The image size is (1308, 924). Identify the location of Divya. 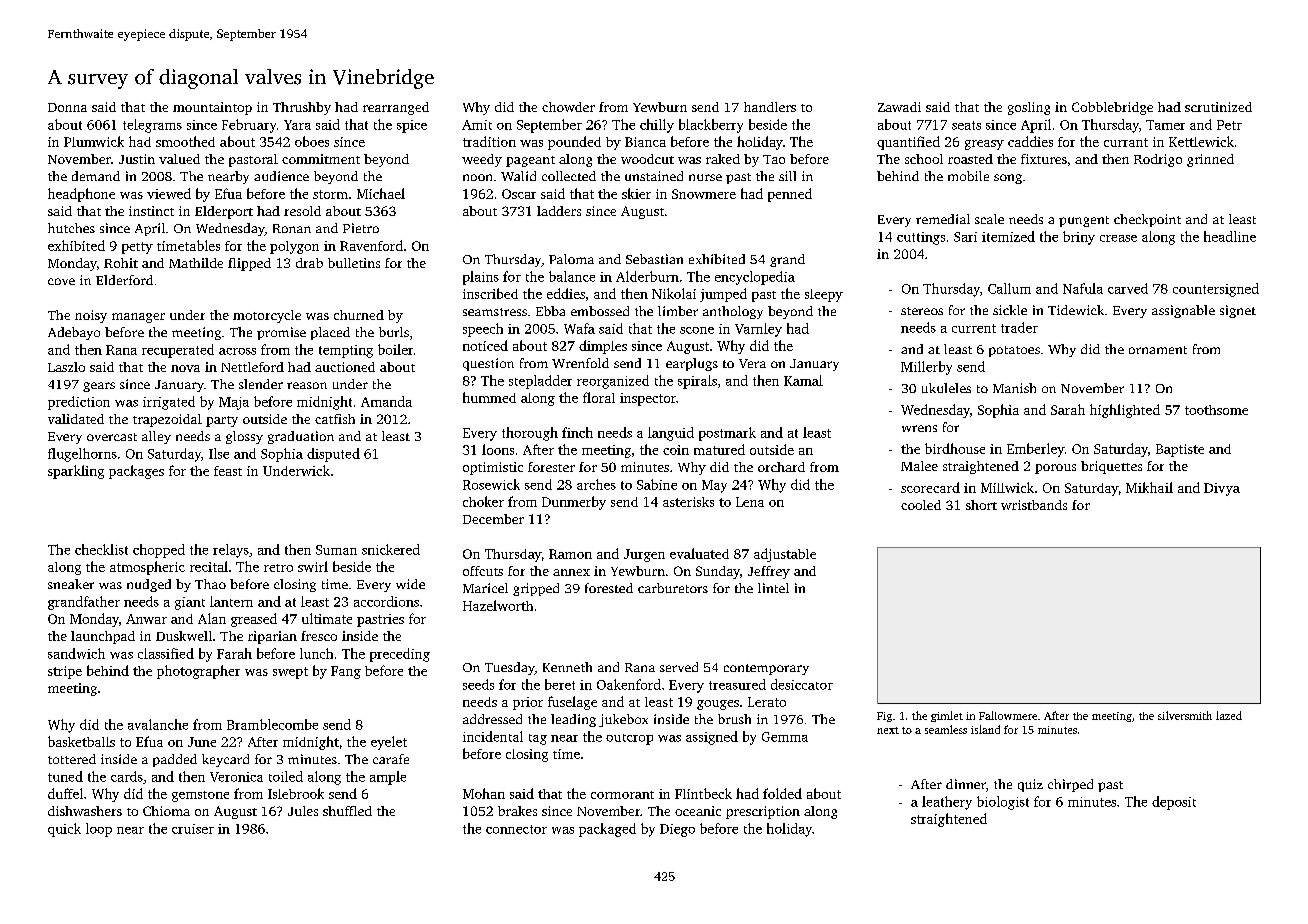
(1222, 489).
